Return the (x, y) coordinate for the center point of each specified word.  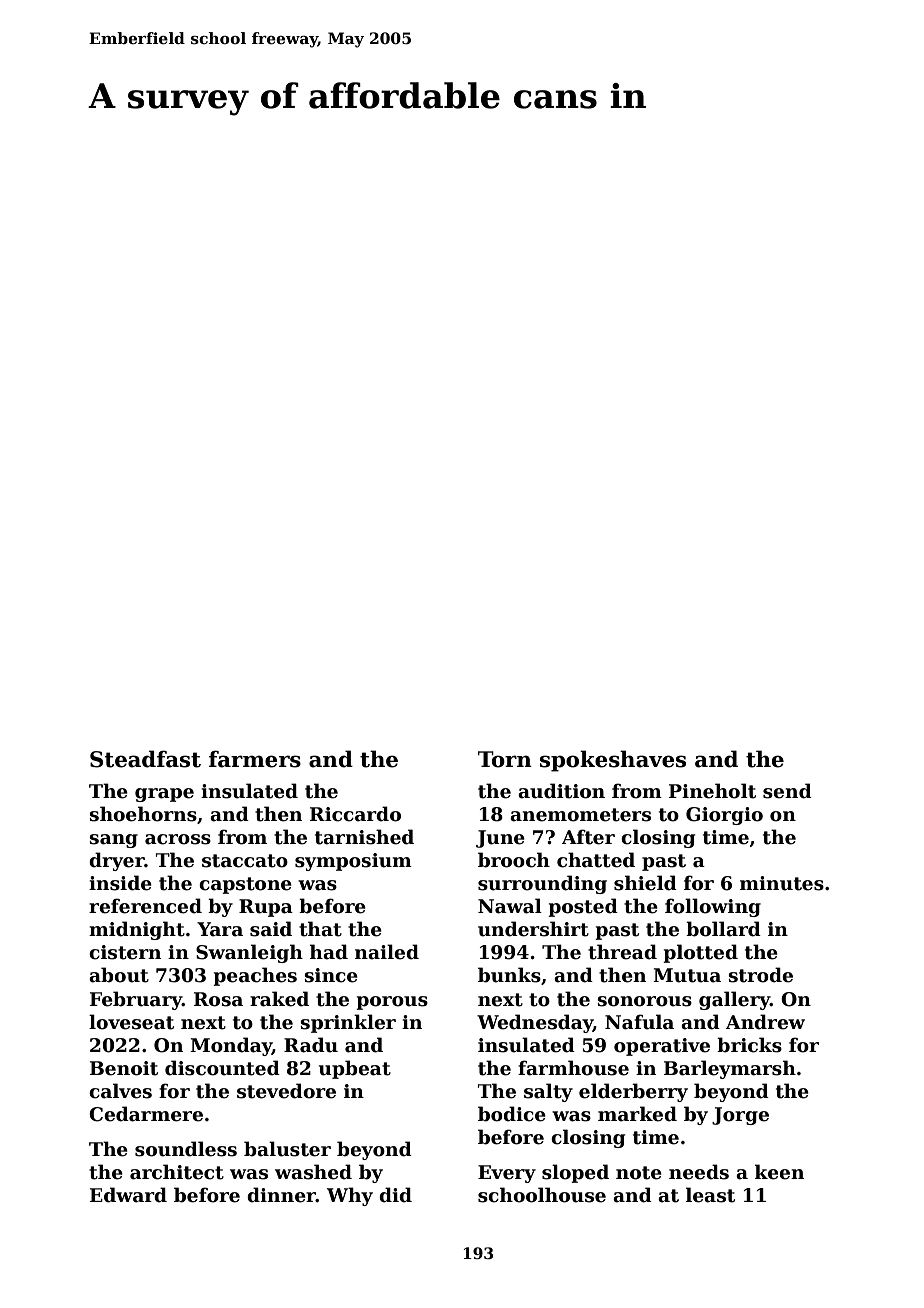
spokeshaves (613, 761)
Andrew (765, 1022)
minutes (782, 883)
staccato (245, 861)
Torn (505, 759)
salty (548, 1092)
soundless (186, 1149)
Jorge (740, 1116)
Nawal (510, 906)
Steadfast (145, 759)
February (136, 1000)
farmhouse (573, 1068)
